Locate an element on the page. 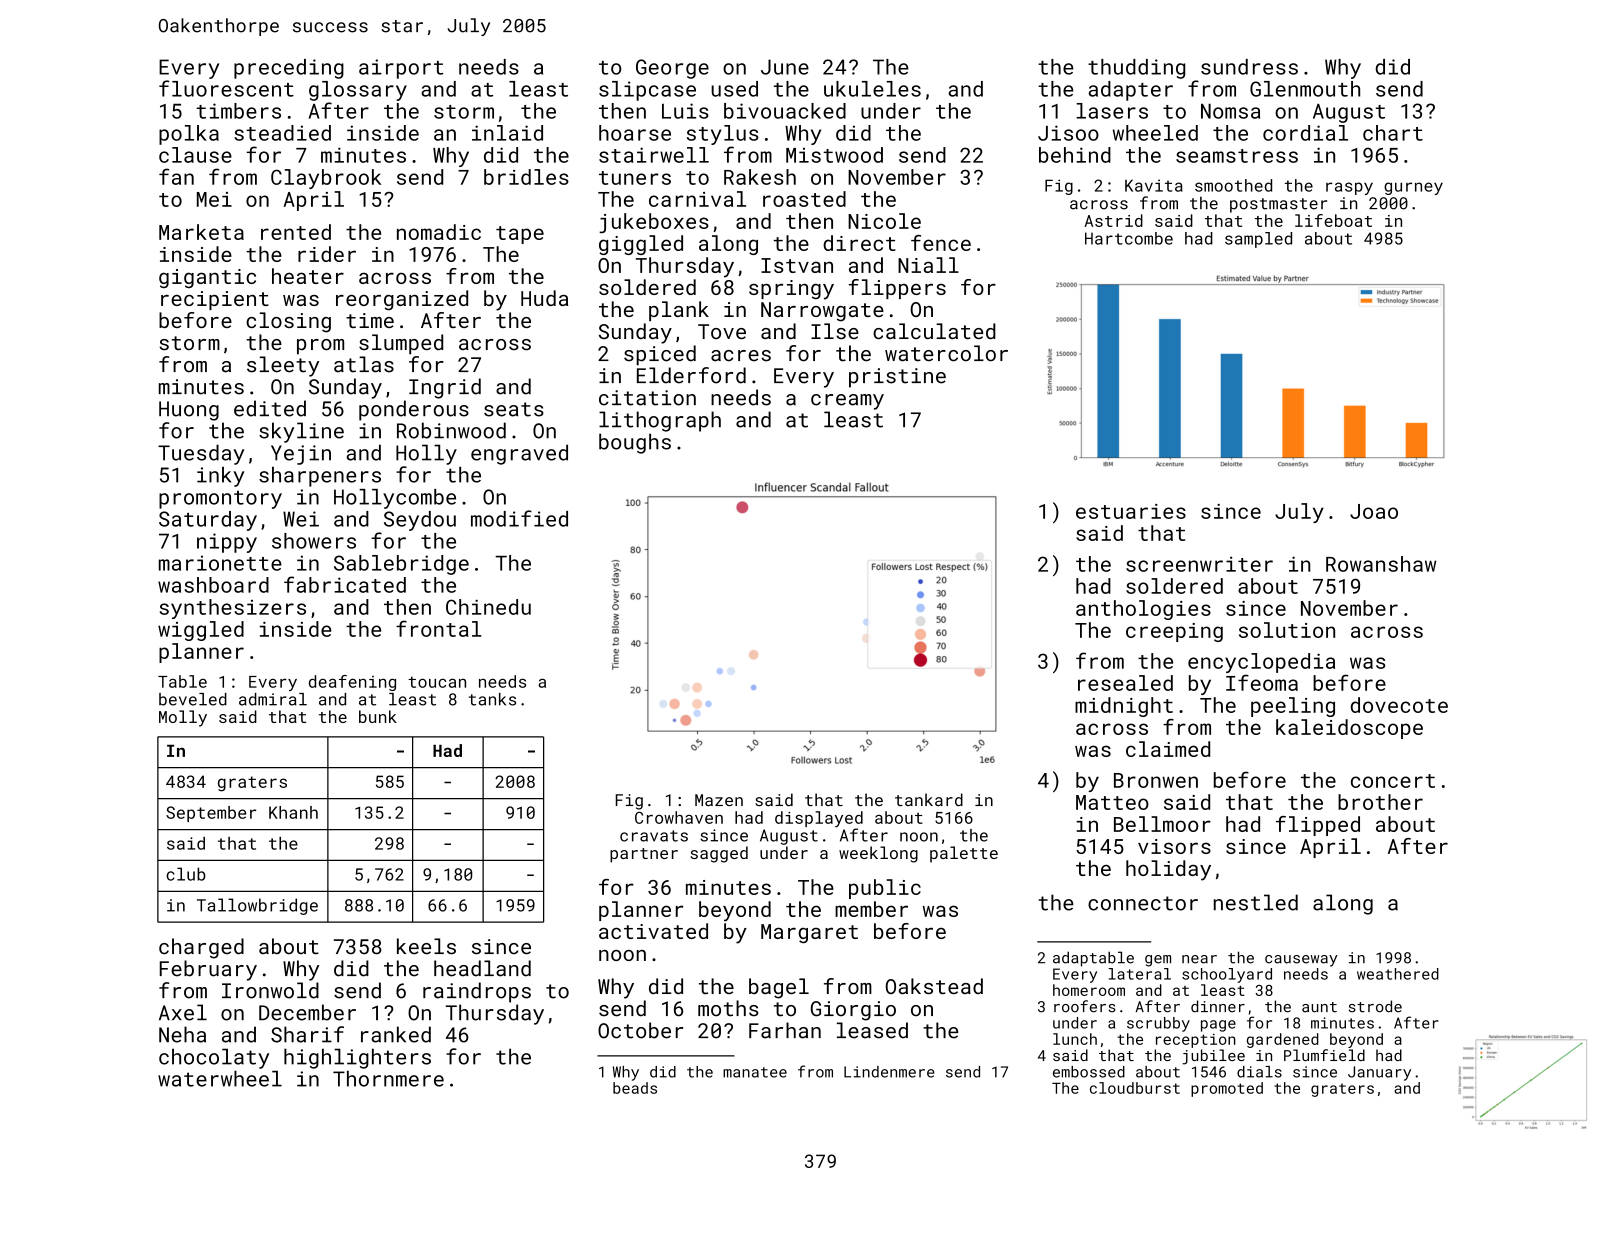  ranked is located at coordinates (396, 1034).
